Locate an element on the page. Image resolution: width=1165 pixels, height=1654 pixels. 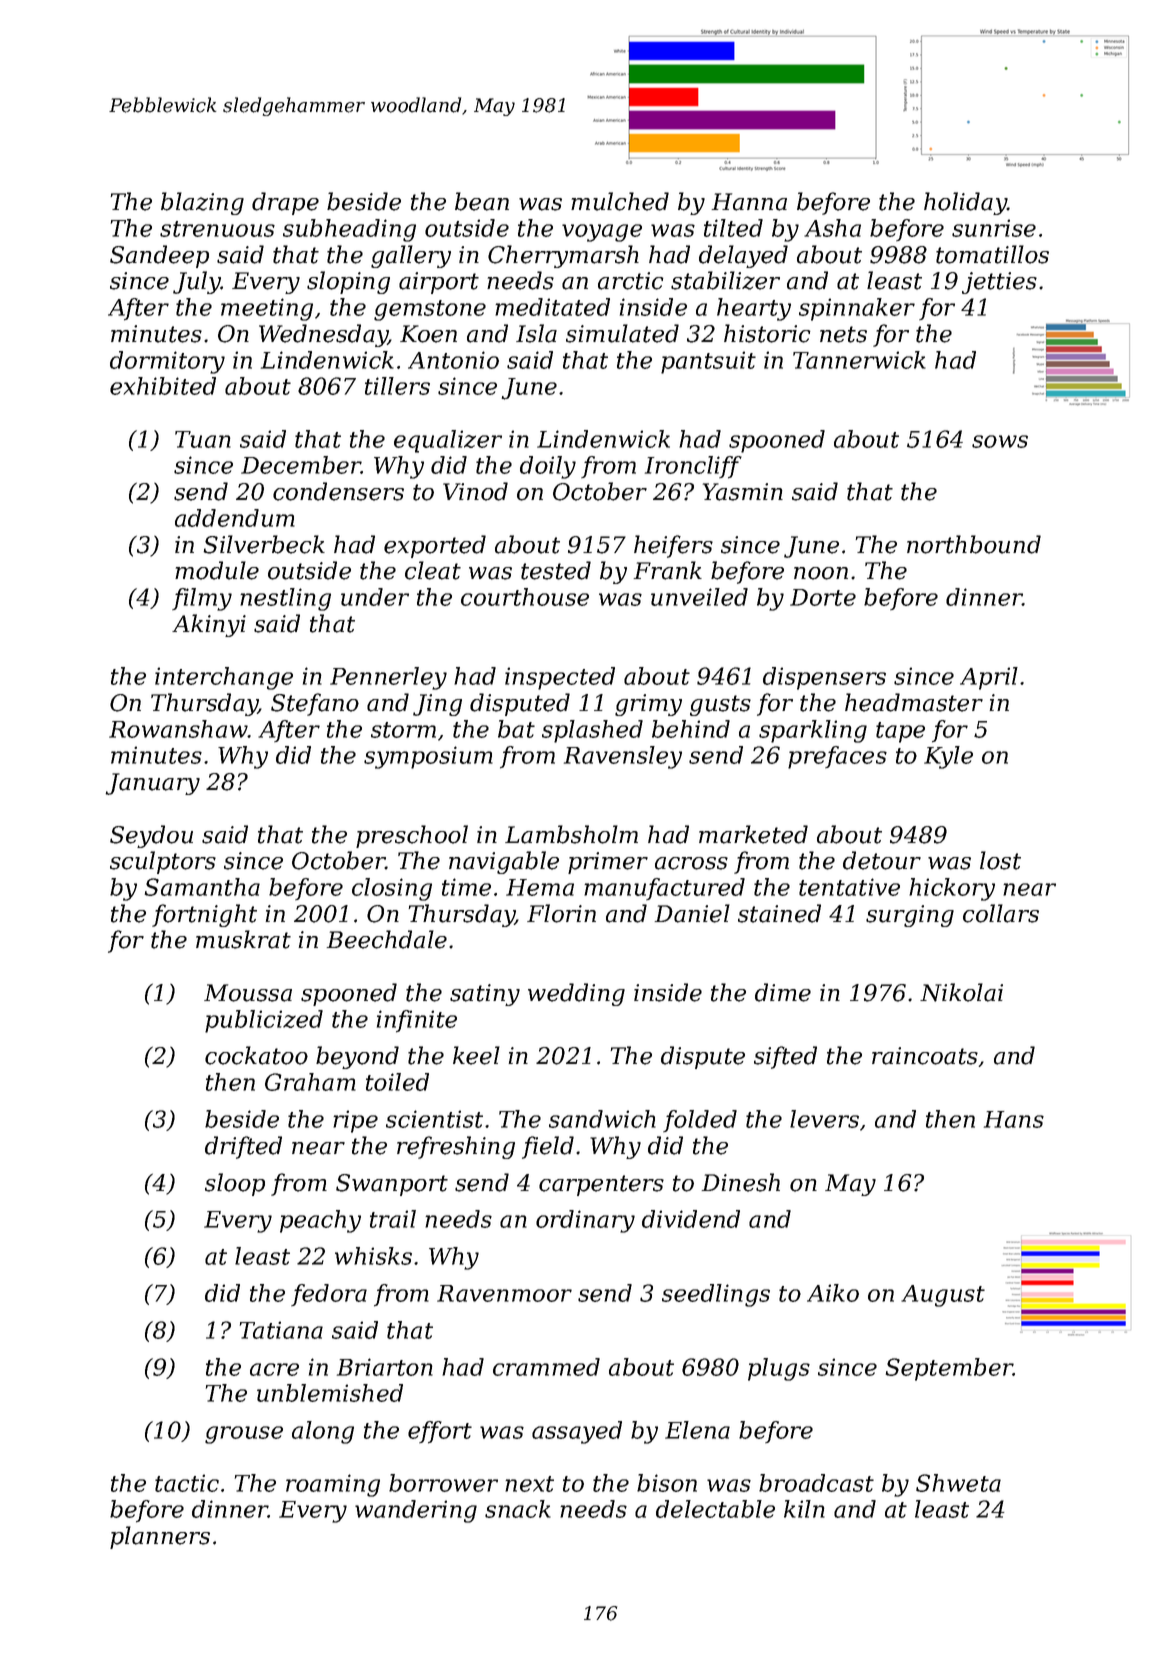
infinite is located at coordinates (417, 1021).
